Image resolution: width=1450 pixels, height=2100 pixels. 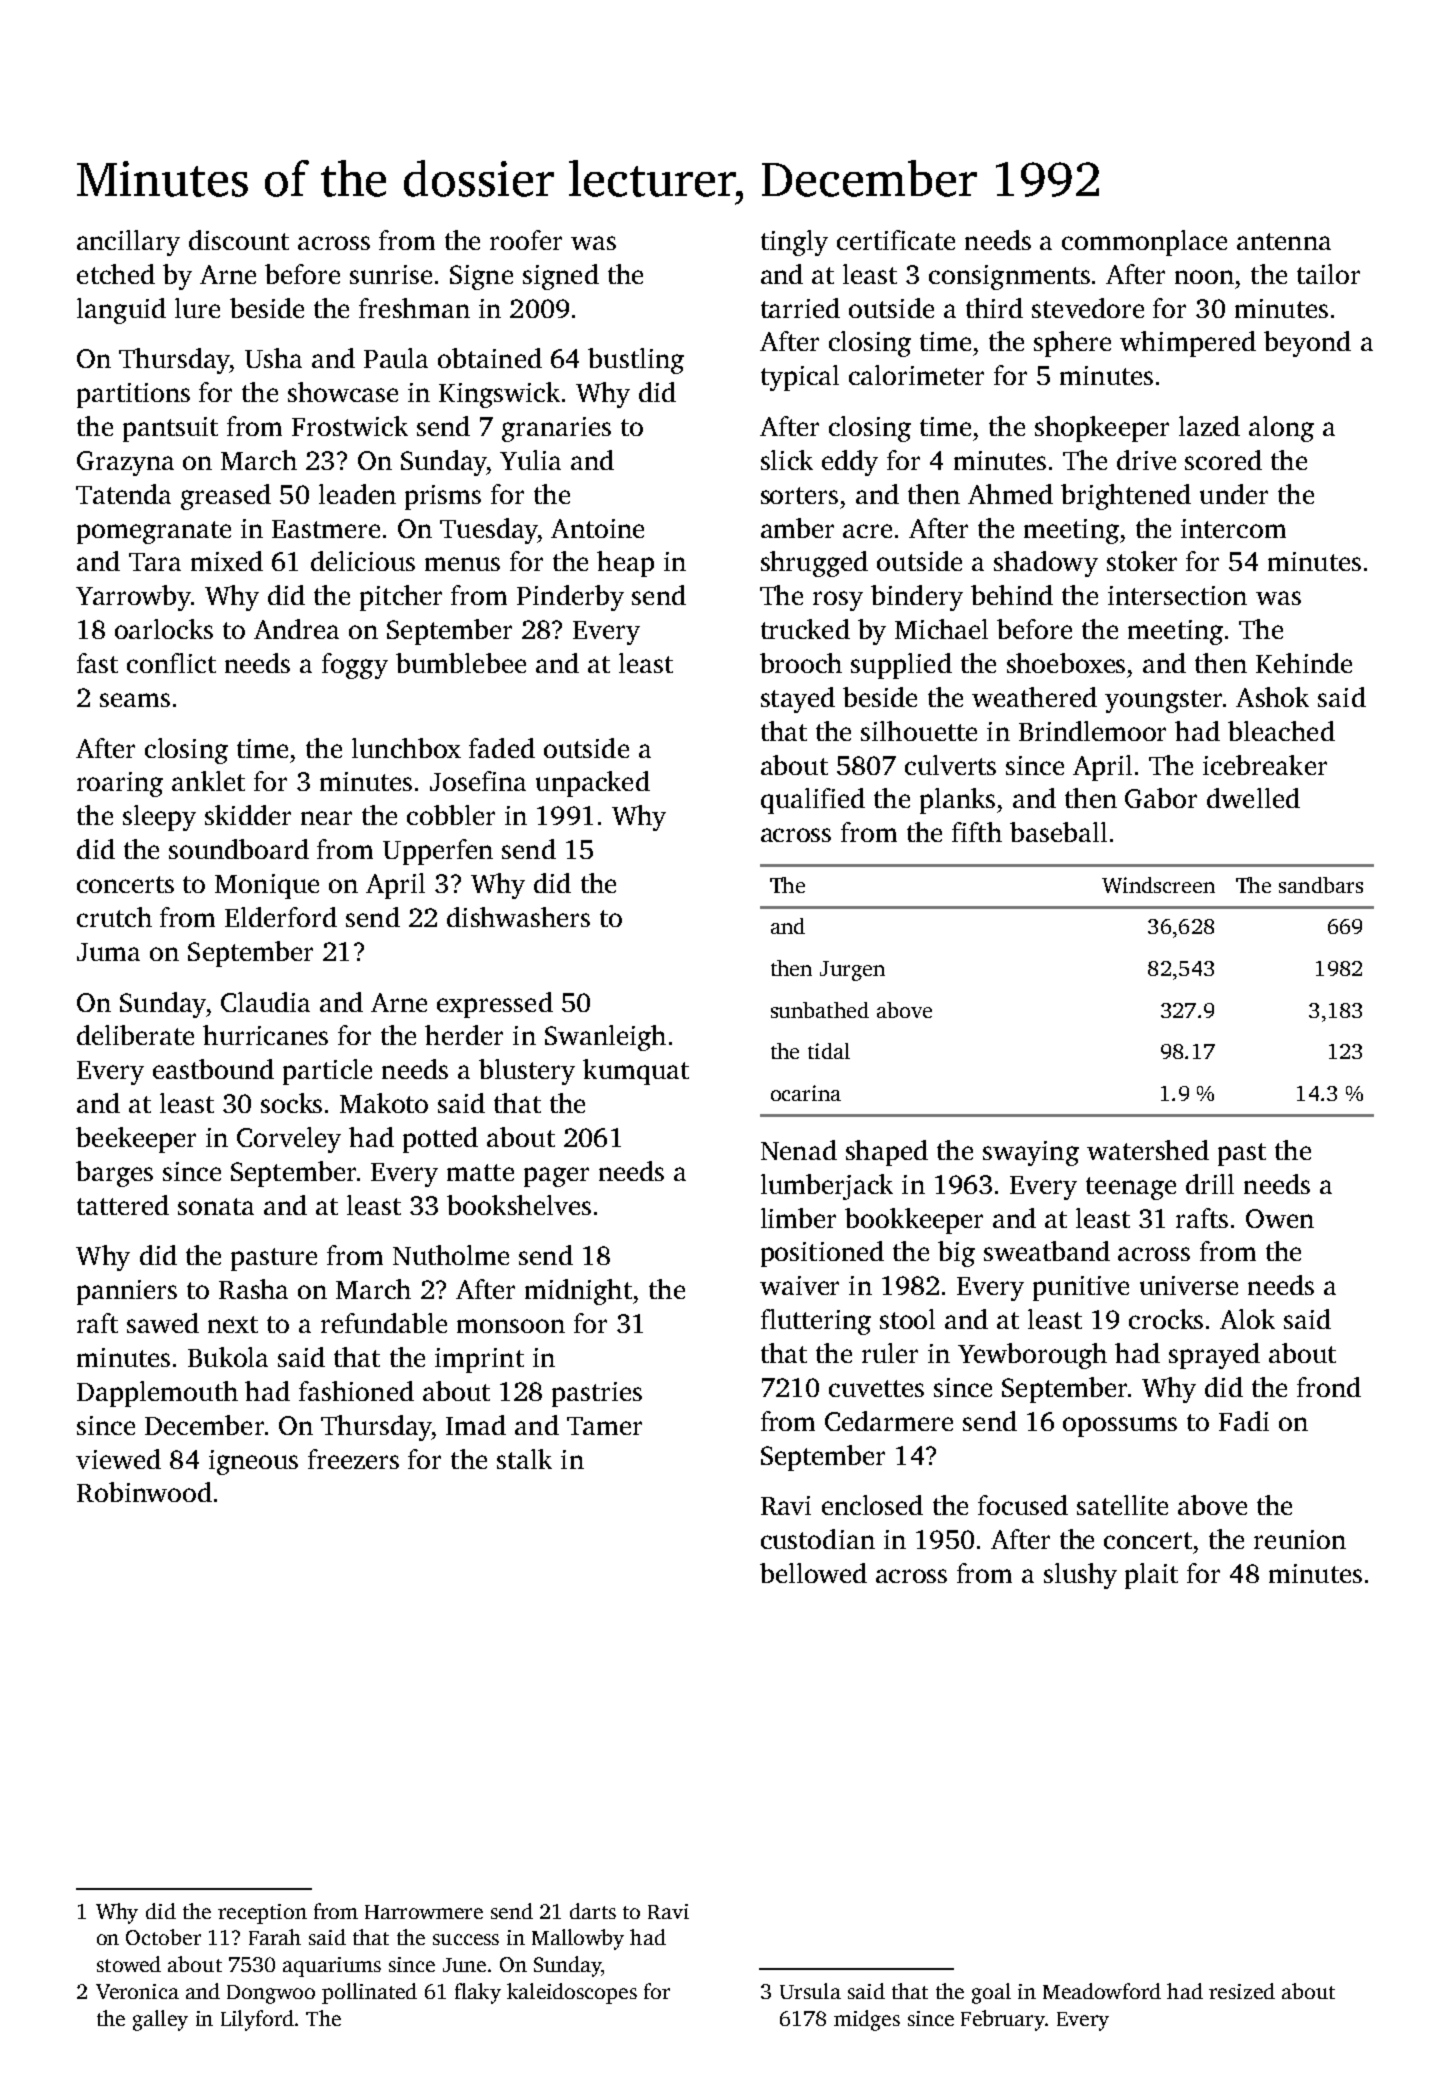 I want to click on kumquat, so click(x=636, y=1072).
